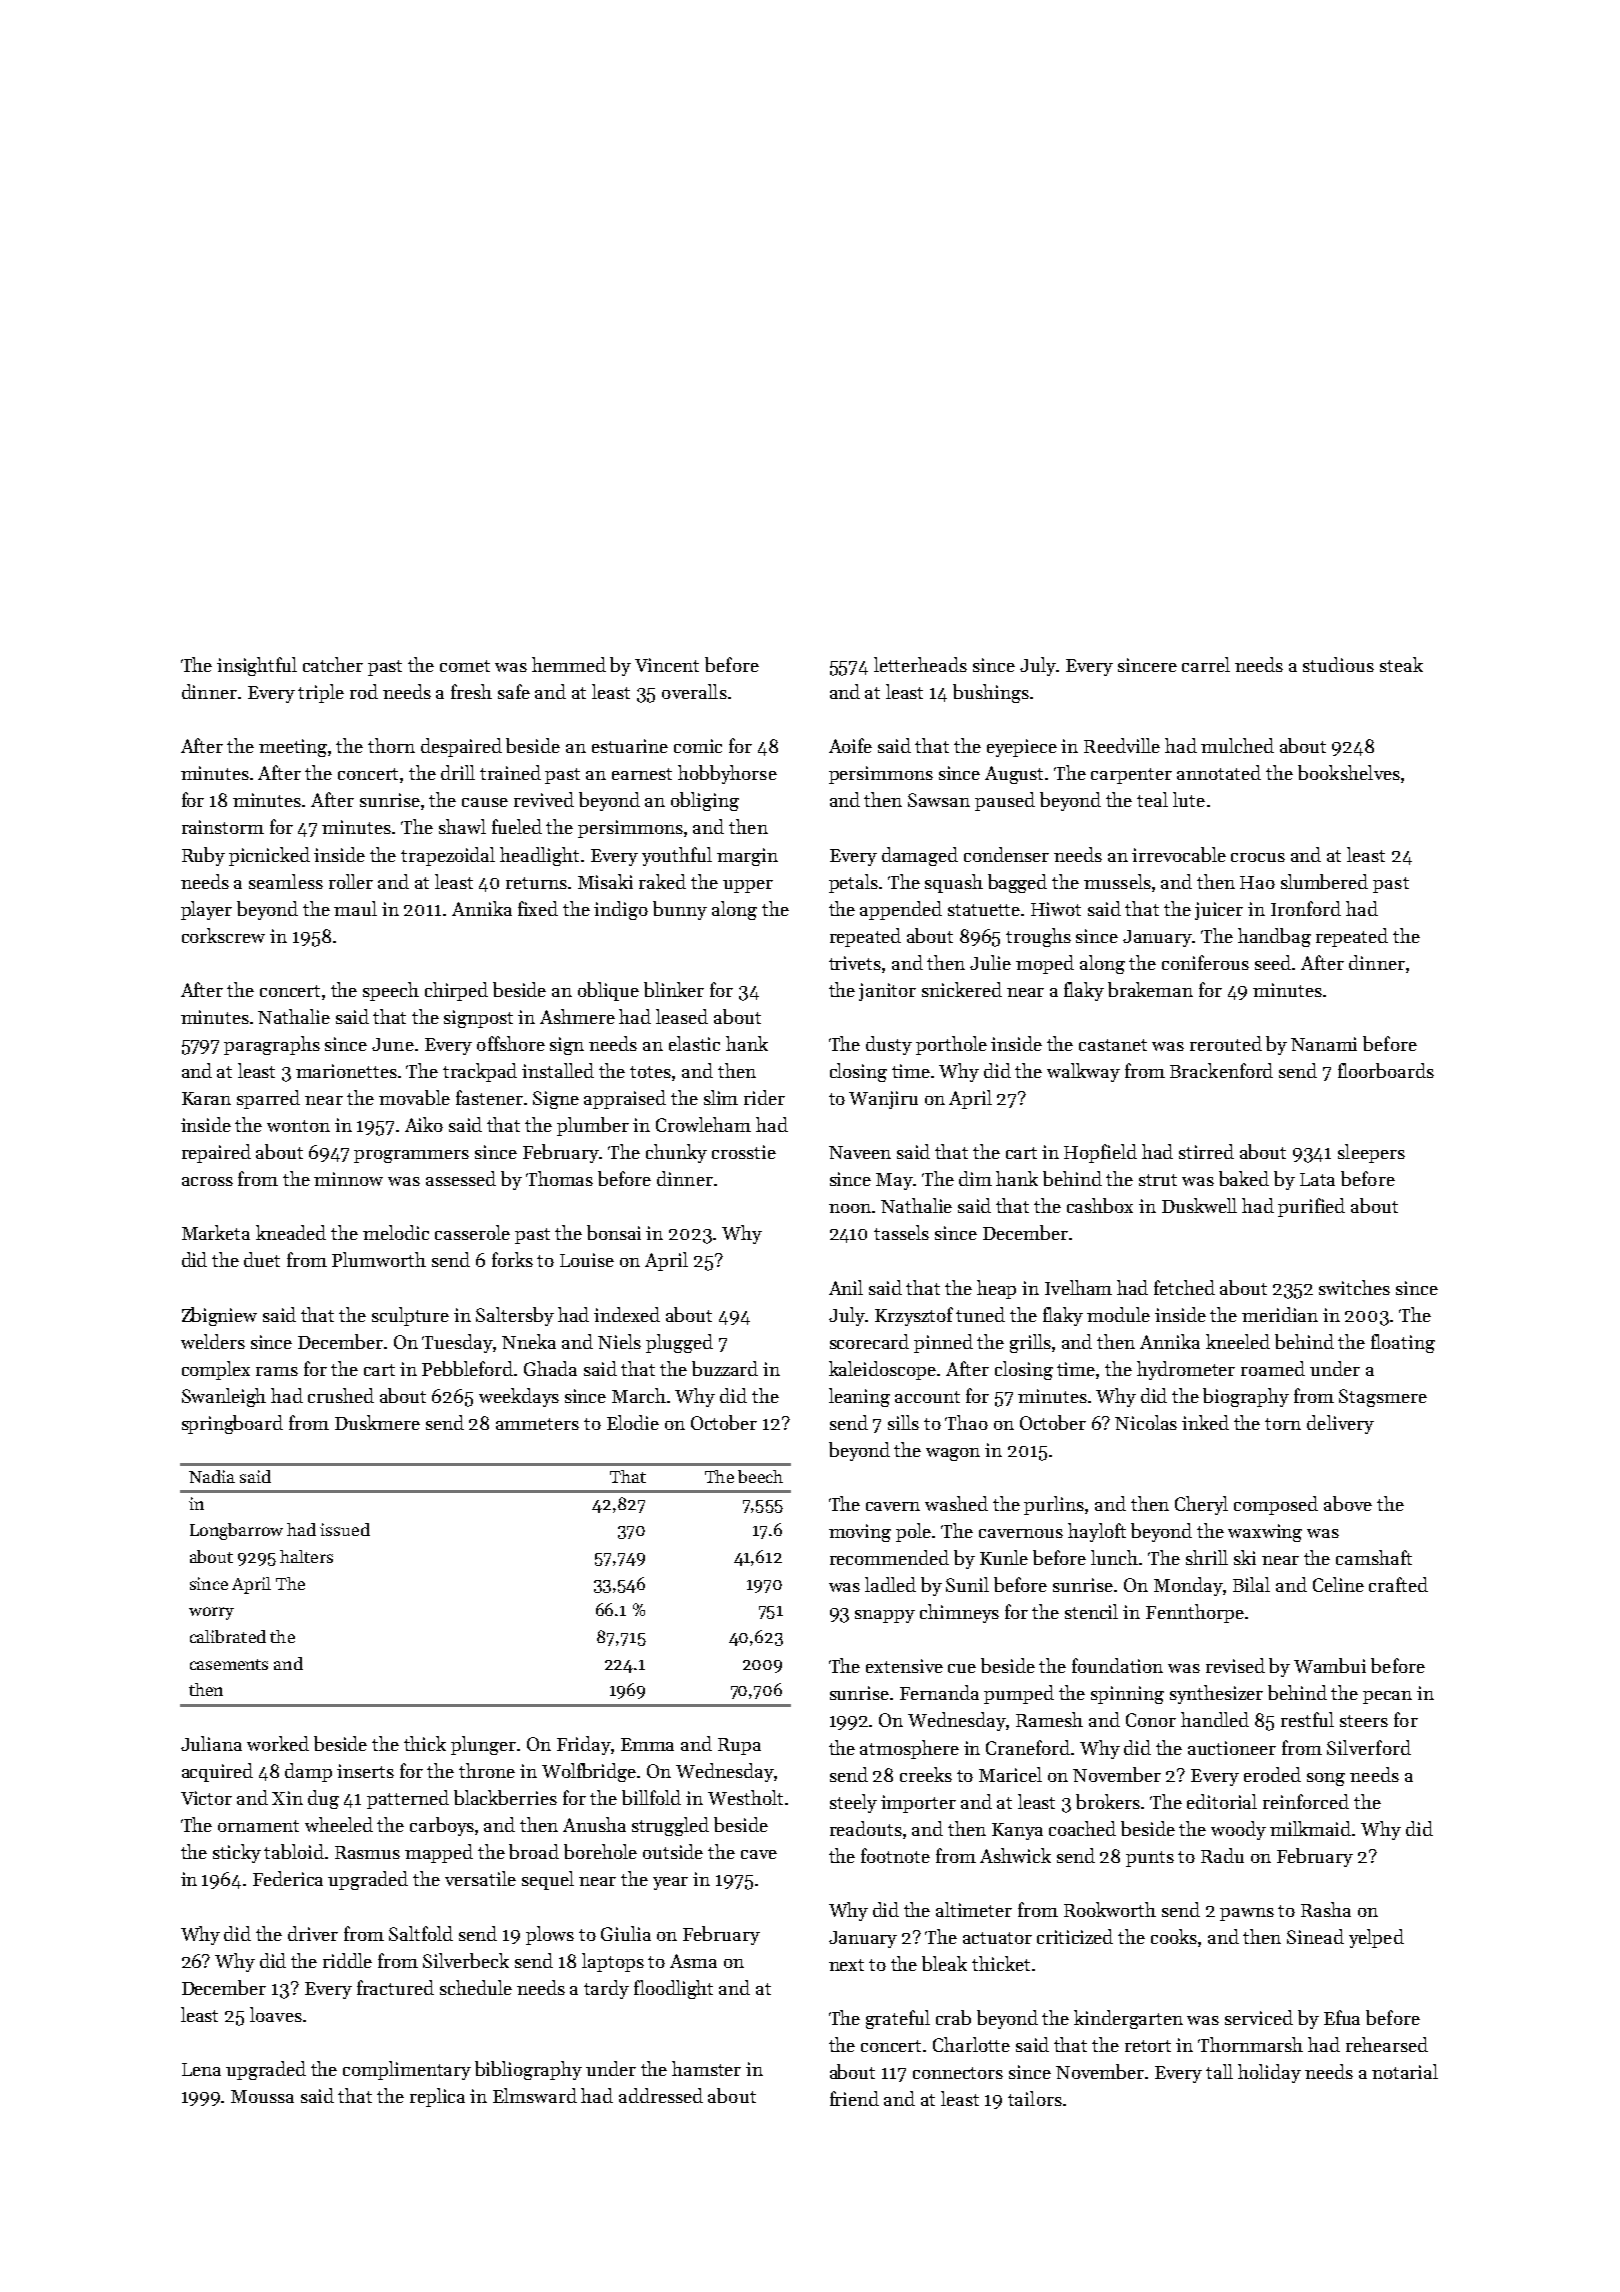 The height and width of the document is (2292, 1620). Describe the element at coordinates (286, 881) in the document. I see `seamless` at that location.
